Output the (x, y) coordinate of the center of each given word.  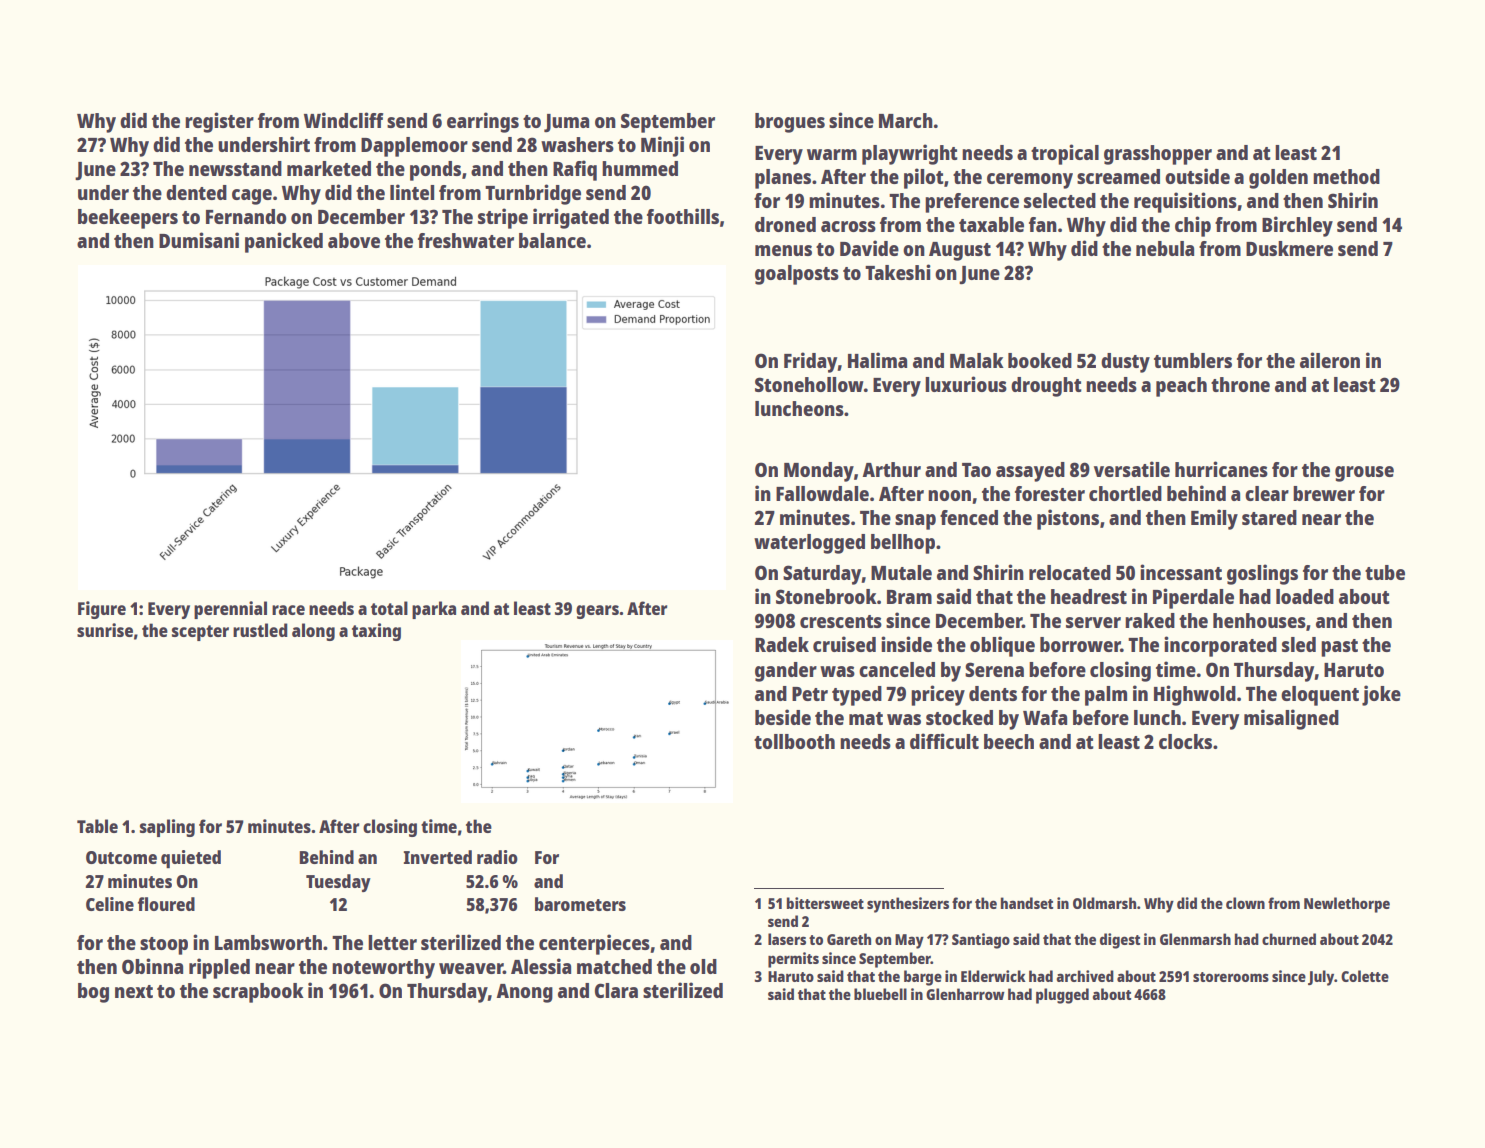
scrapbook (258, 993)
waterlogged (809, 544)
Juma (566, 123)
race (288, 610)
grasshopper (1158, 155)
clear (1267, 493)
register (219, 122)
